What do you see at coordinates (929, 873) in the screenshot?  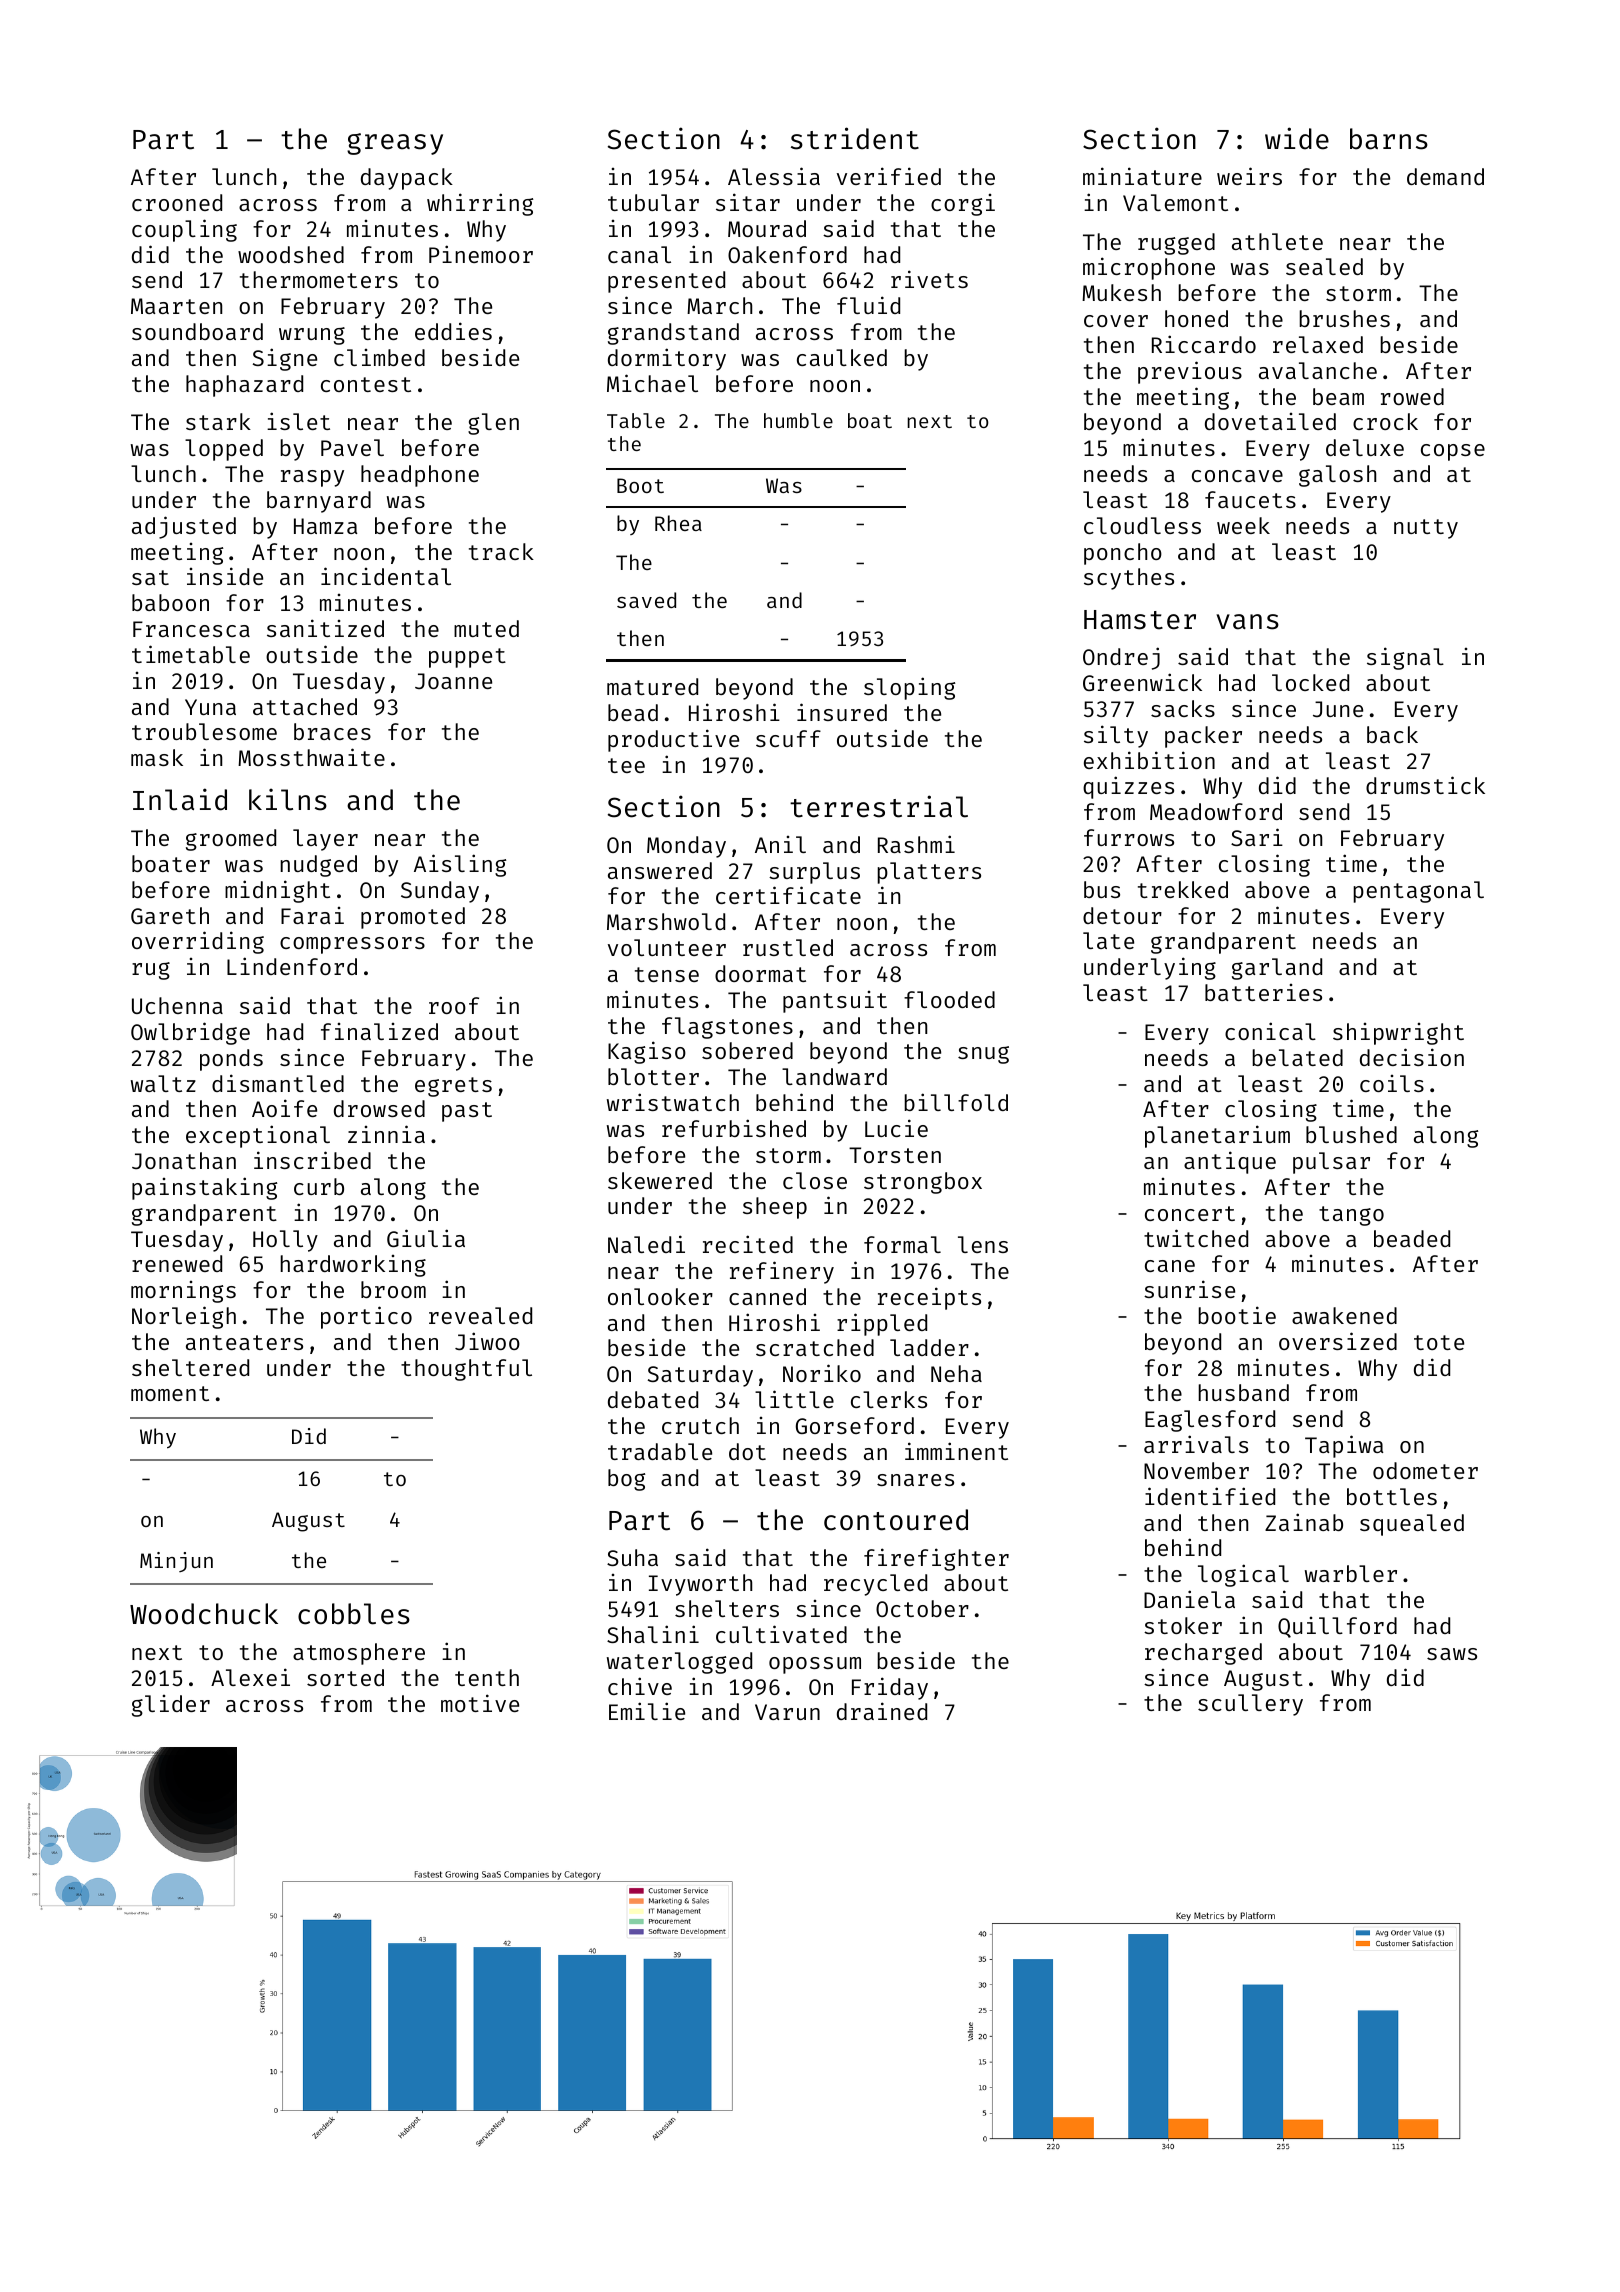 I see `platters` at bounding box center [929, 873].
